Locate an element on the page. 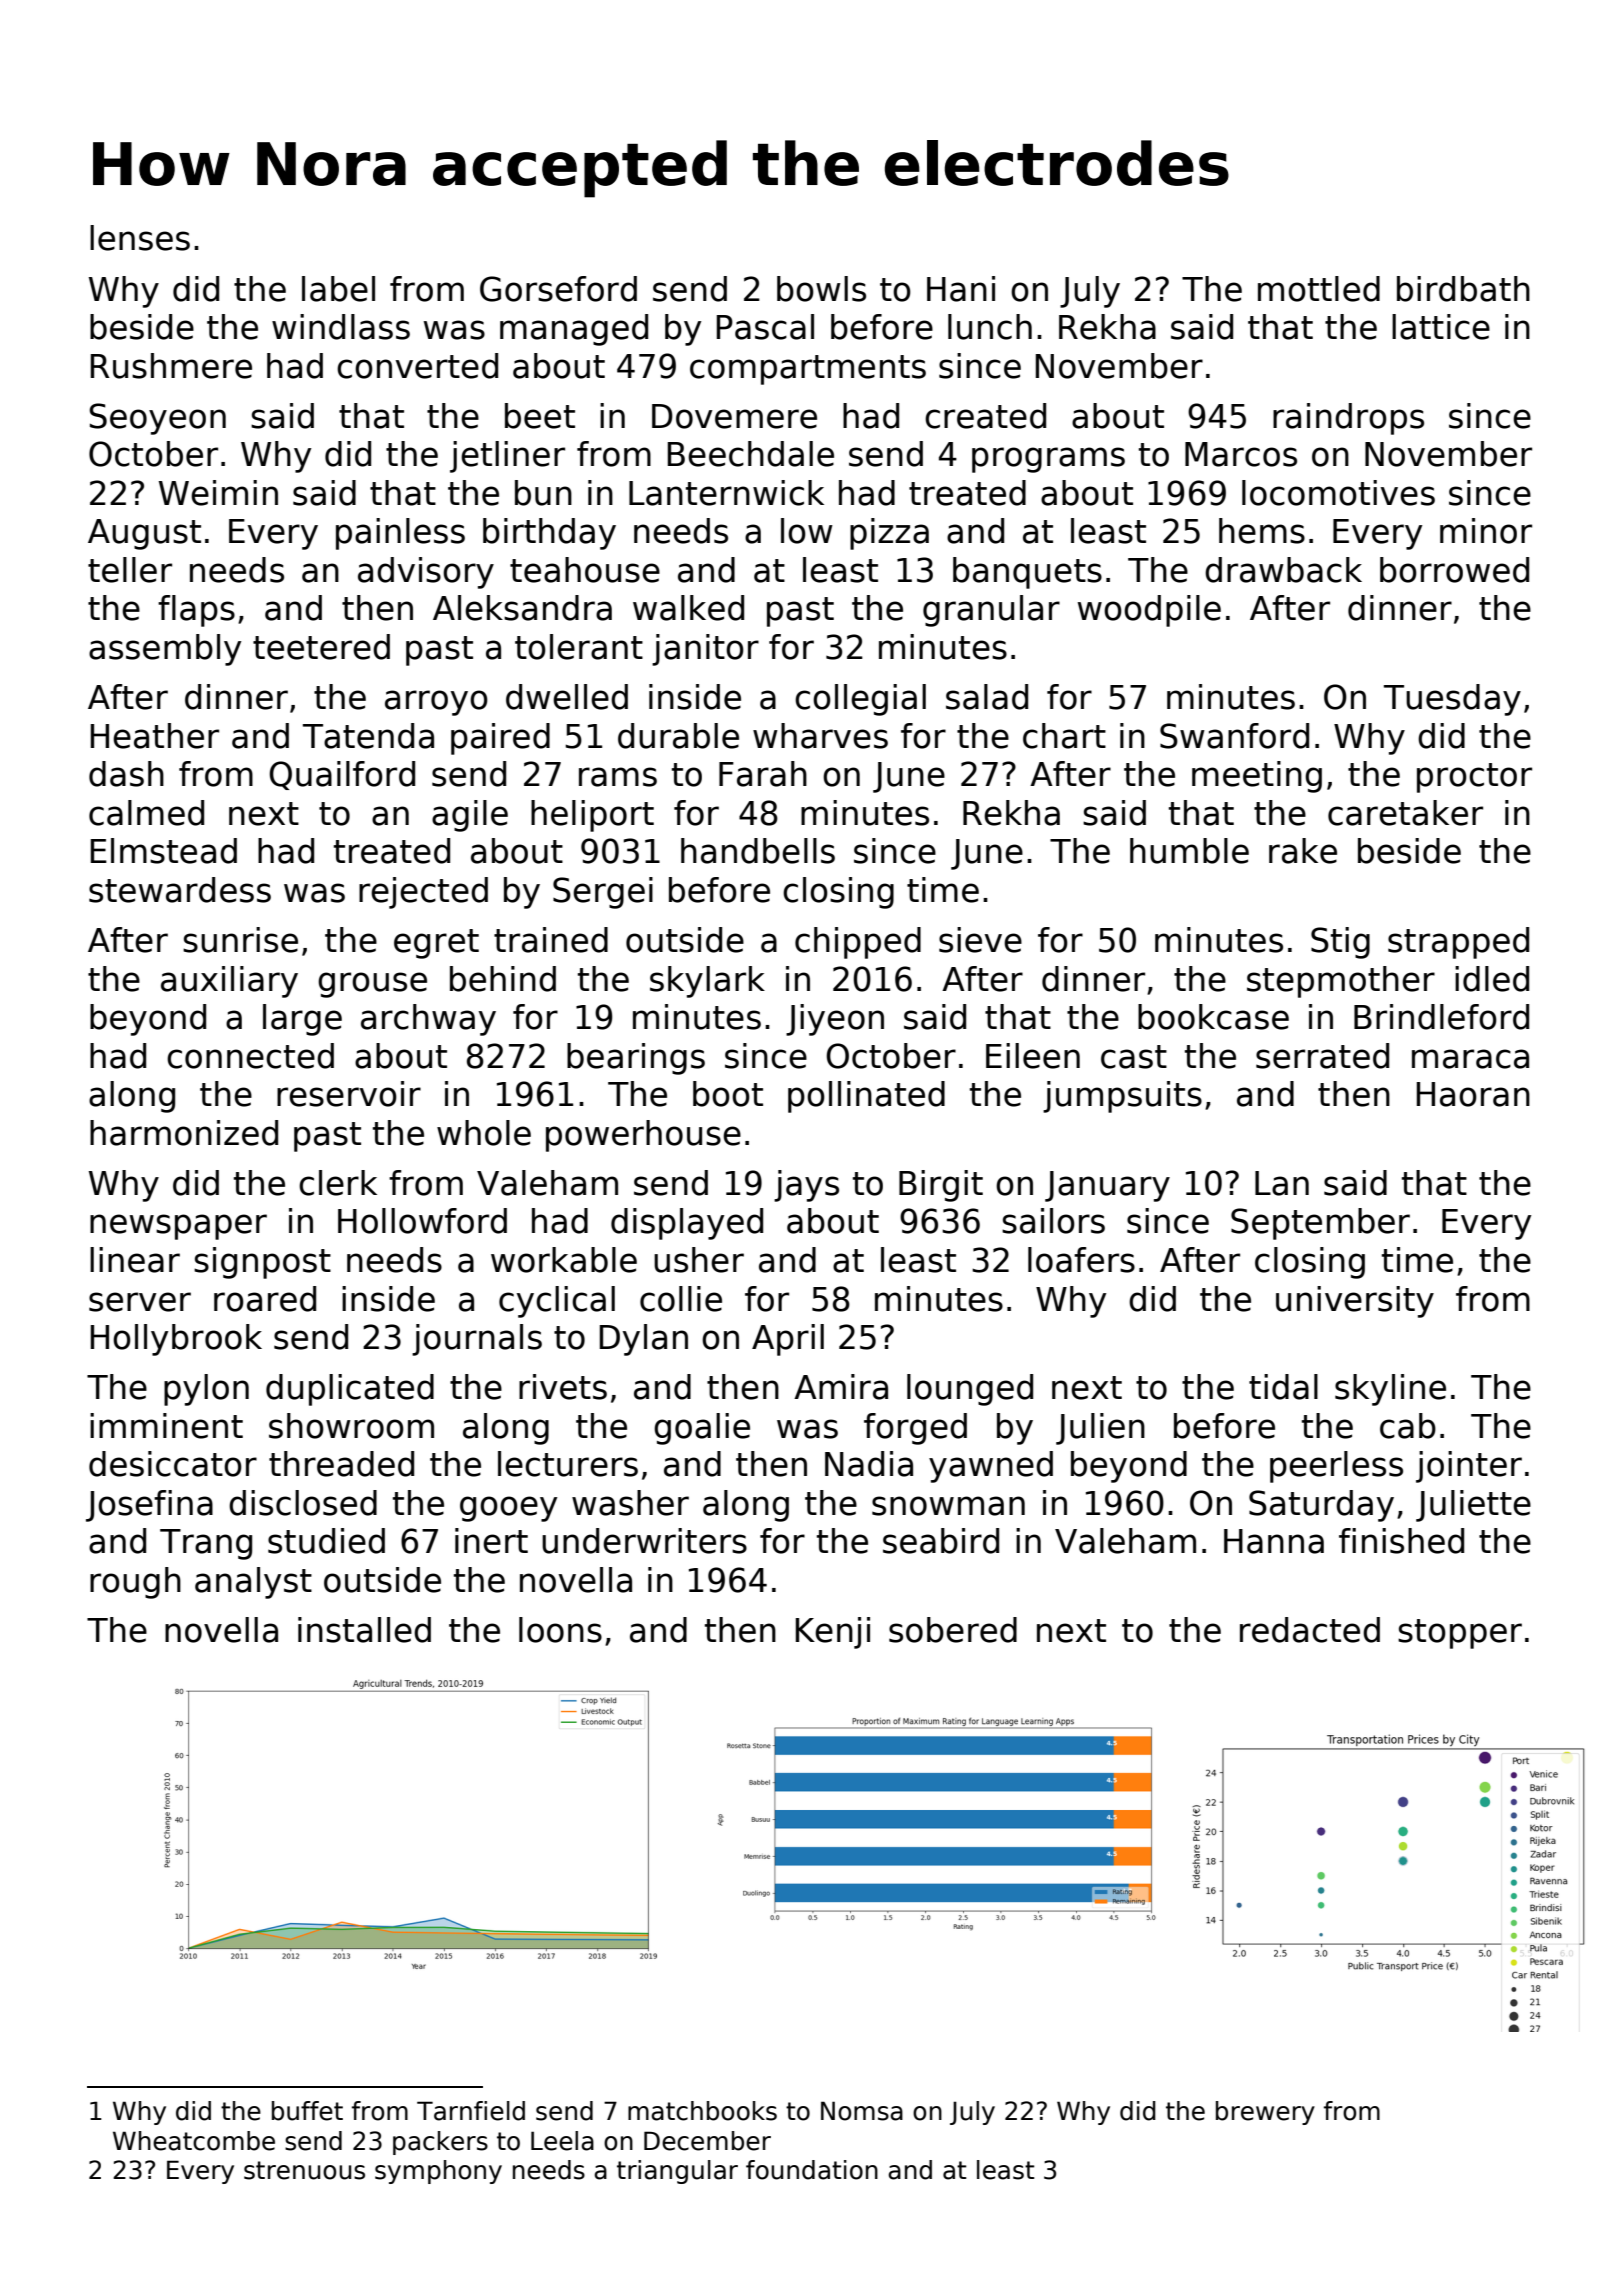  sieve is located at coordinates (980, 940).
